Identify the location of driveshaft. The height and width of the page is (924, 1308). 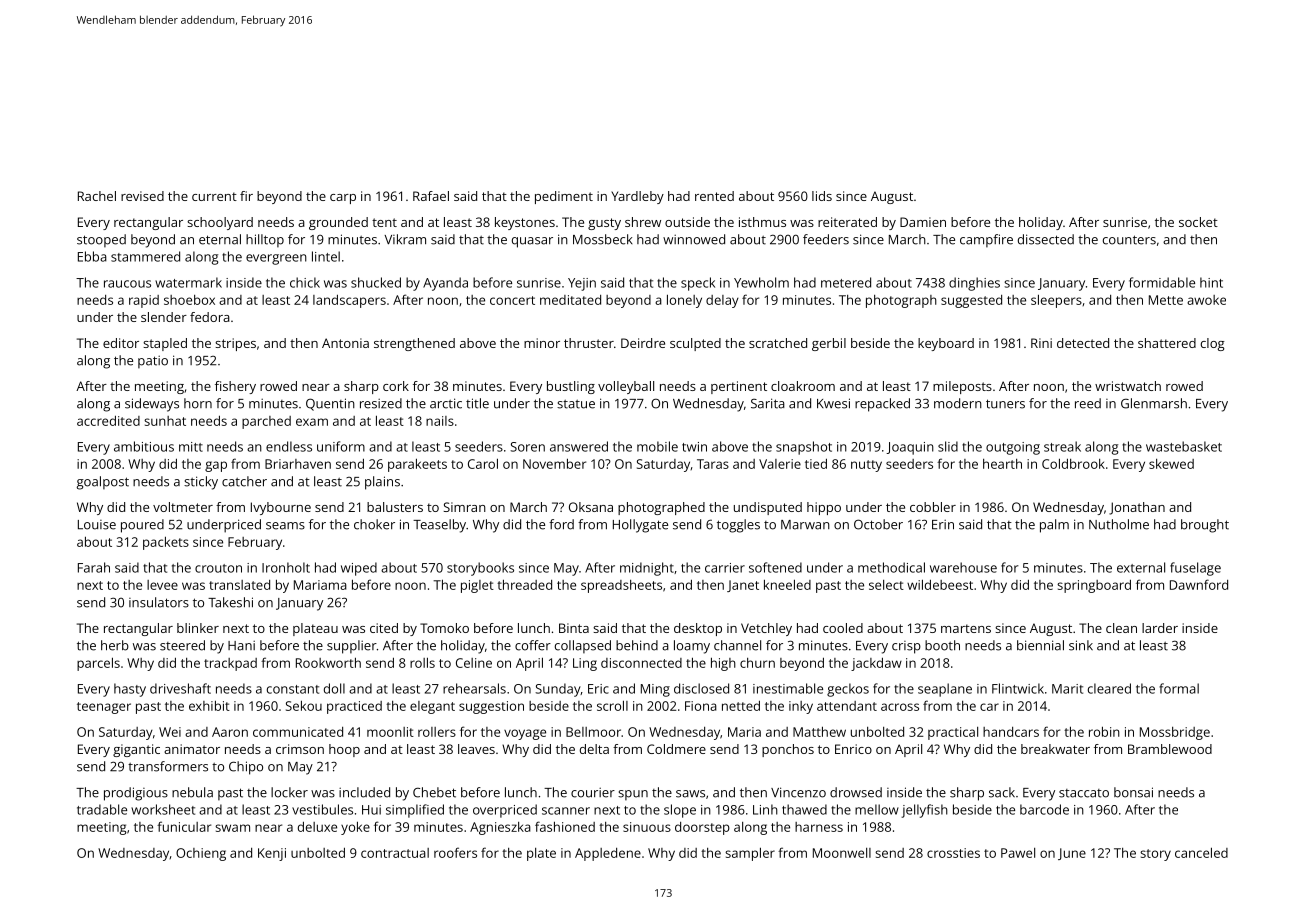
(180, 688).
